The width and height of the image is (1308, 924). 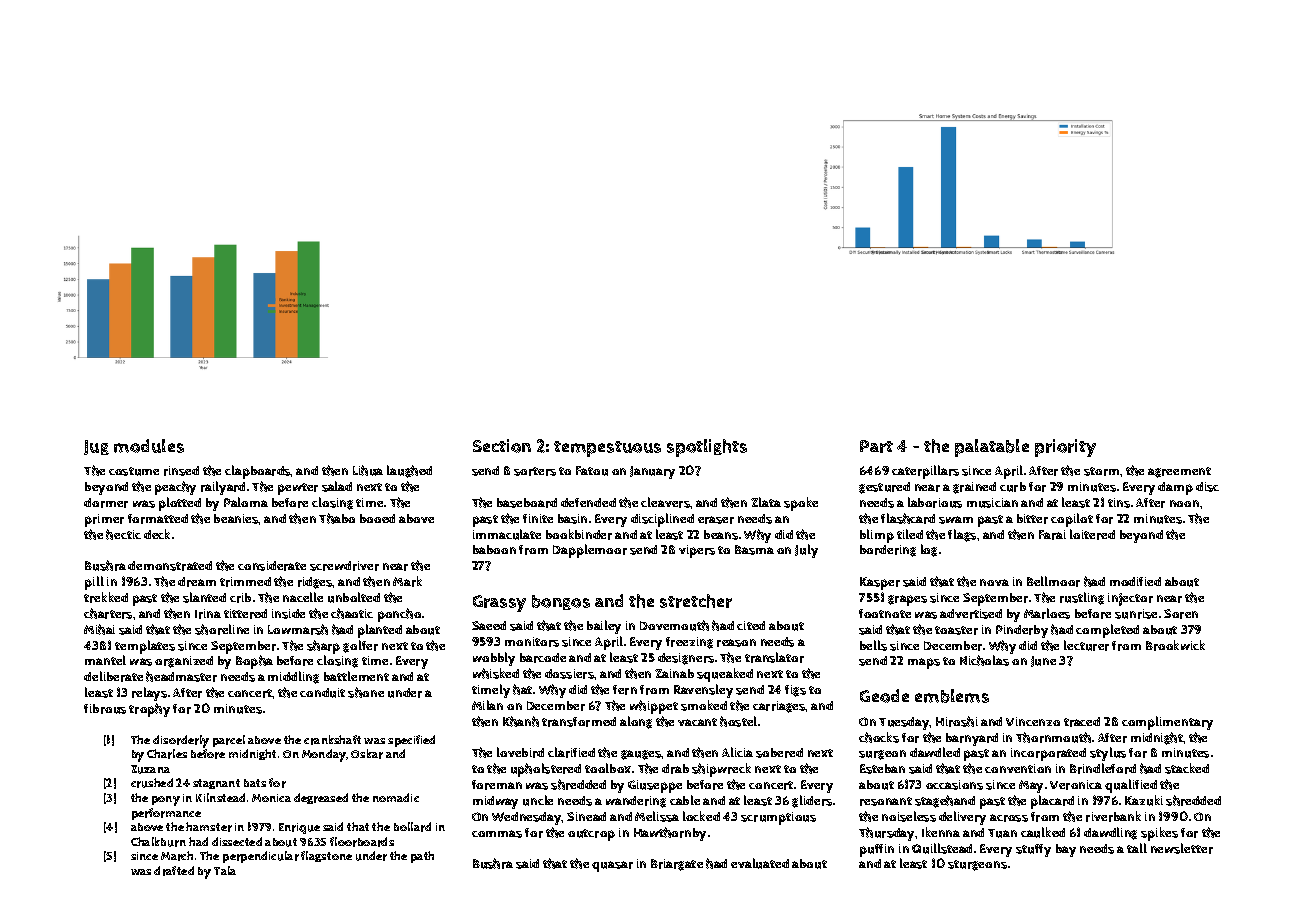 I want to click on commas, so click(x=497, y=834).
